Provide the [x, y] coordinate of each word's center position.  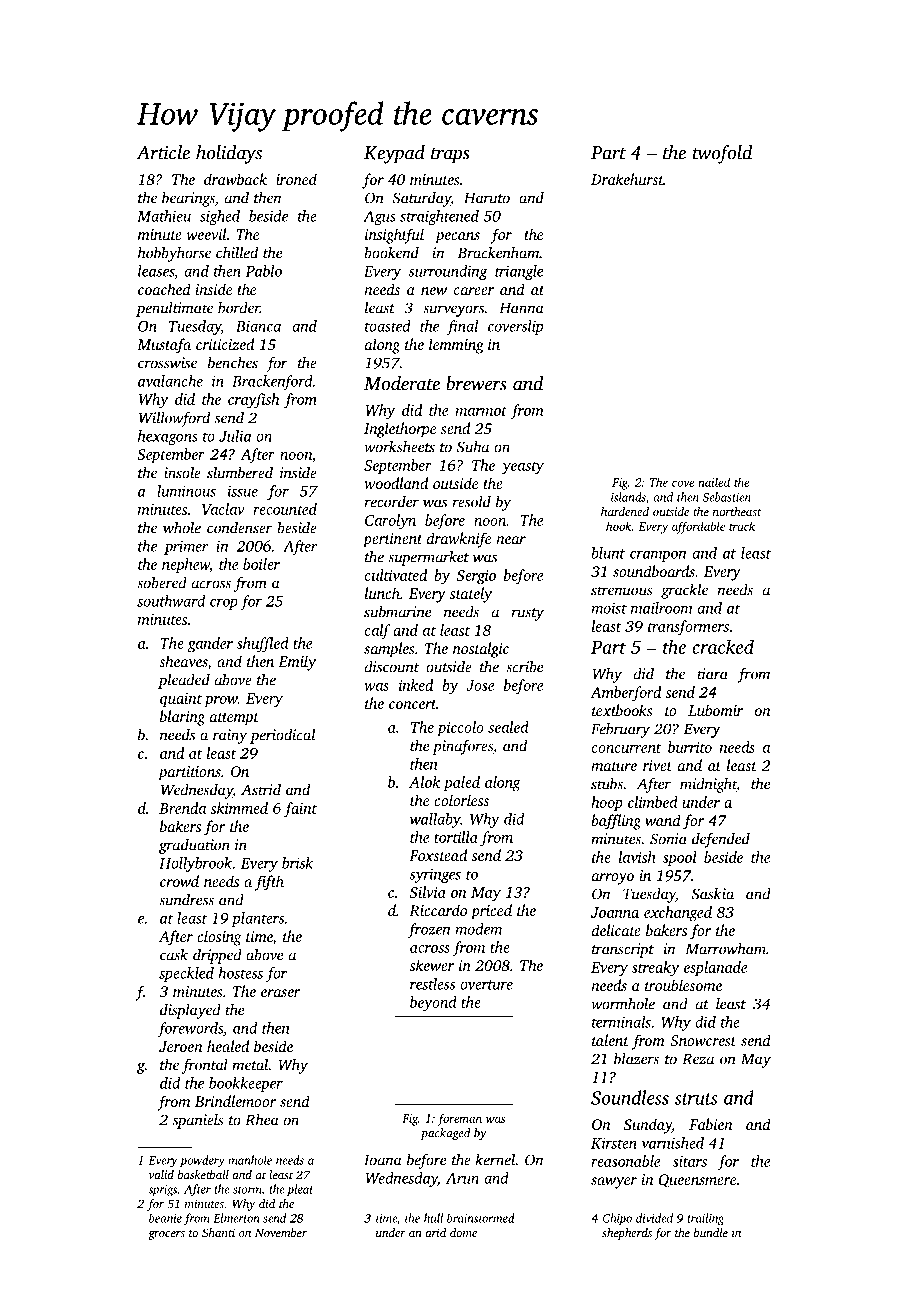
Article [163, 152]
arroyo [613, 879]
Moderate [402, 383]
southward [171, 601]
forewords [190, 1029]
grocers [166, 1235]
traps [450, 156]
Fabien [711, 1124]
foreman [459, 1119]
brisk [297, 863]
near [511, 540]
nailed [714, 482]
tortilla [456, 837]
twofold [722, 154]
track [742, 526]
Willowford [174, 419]
